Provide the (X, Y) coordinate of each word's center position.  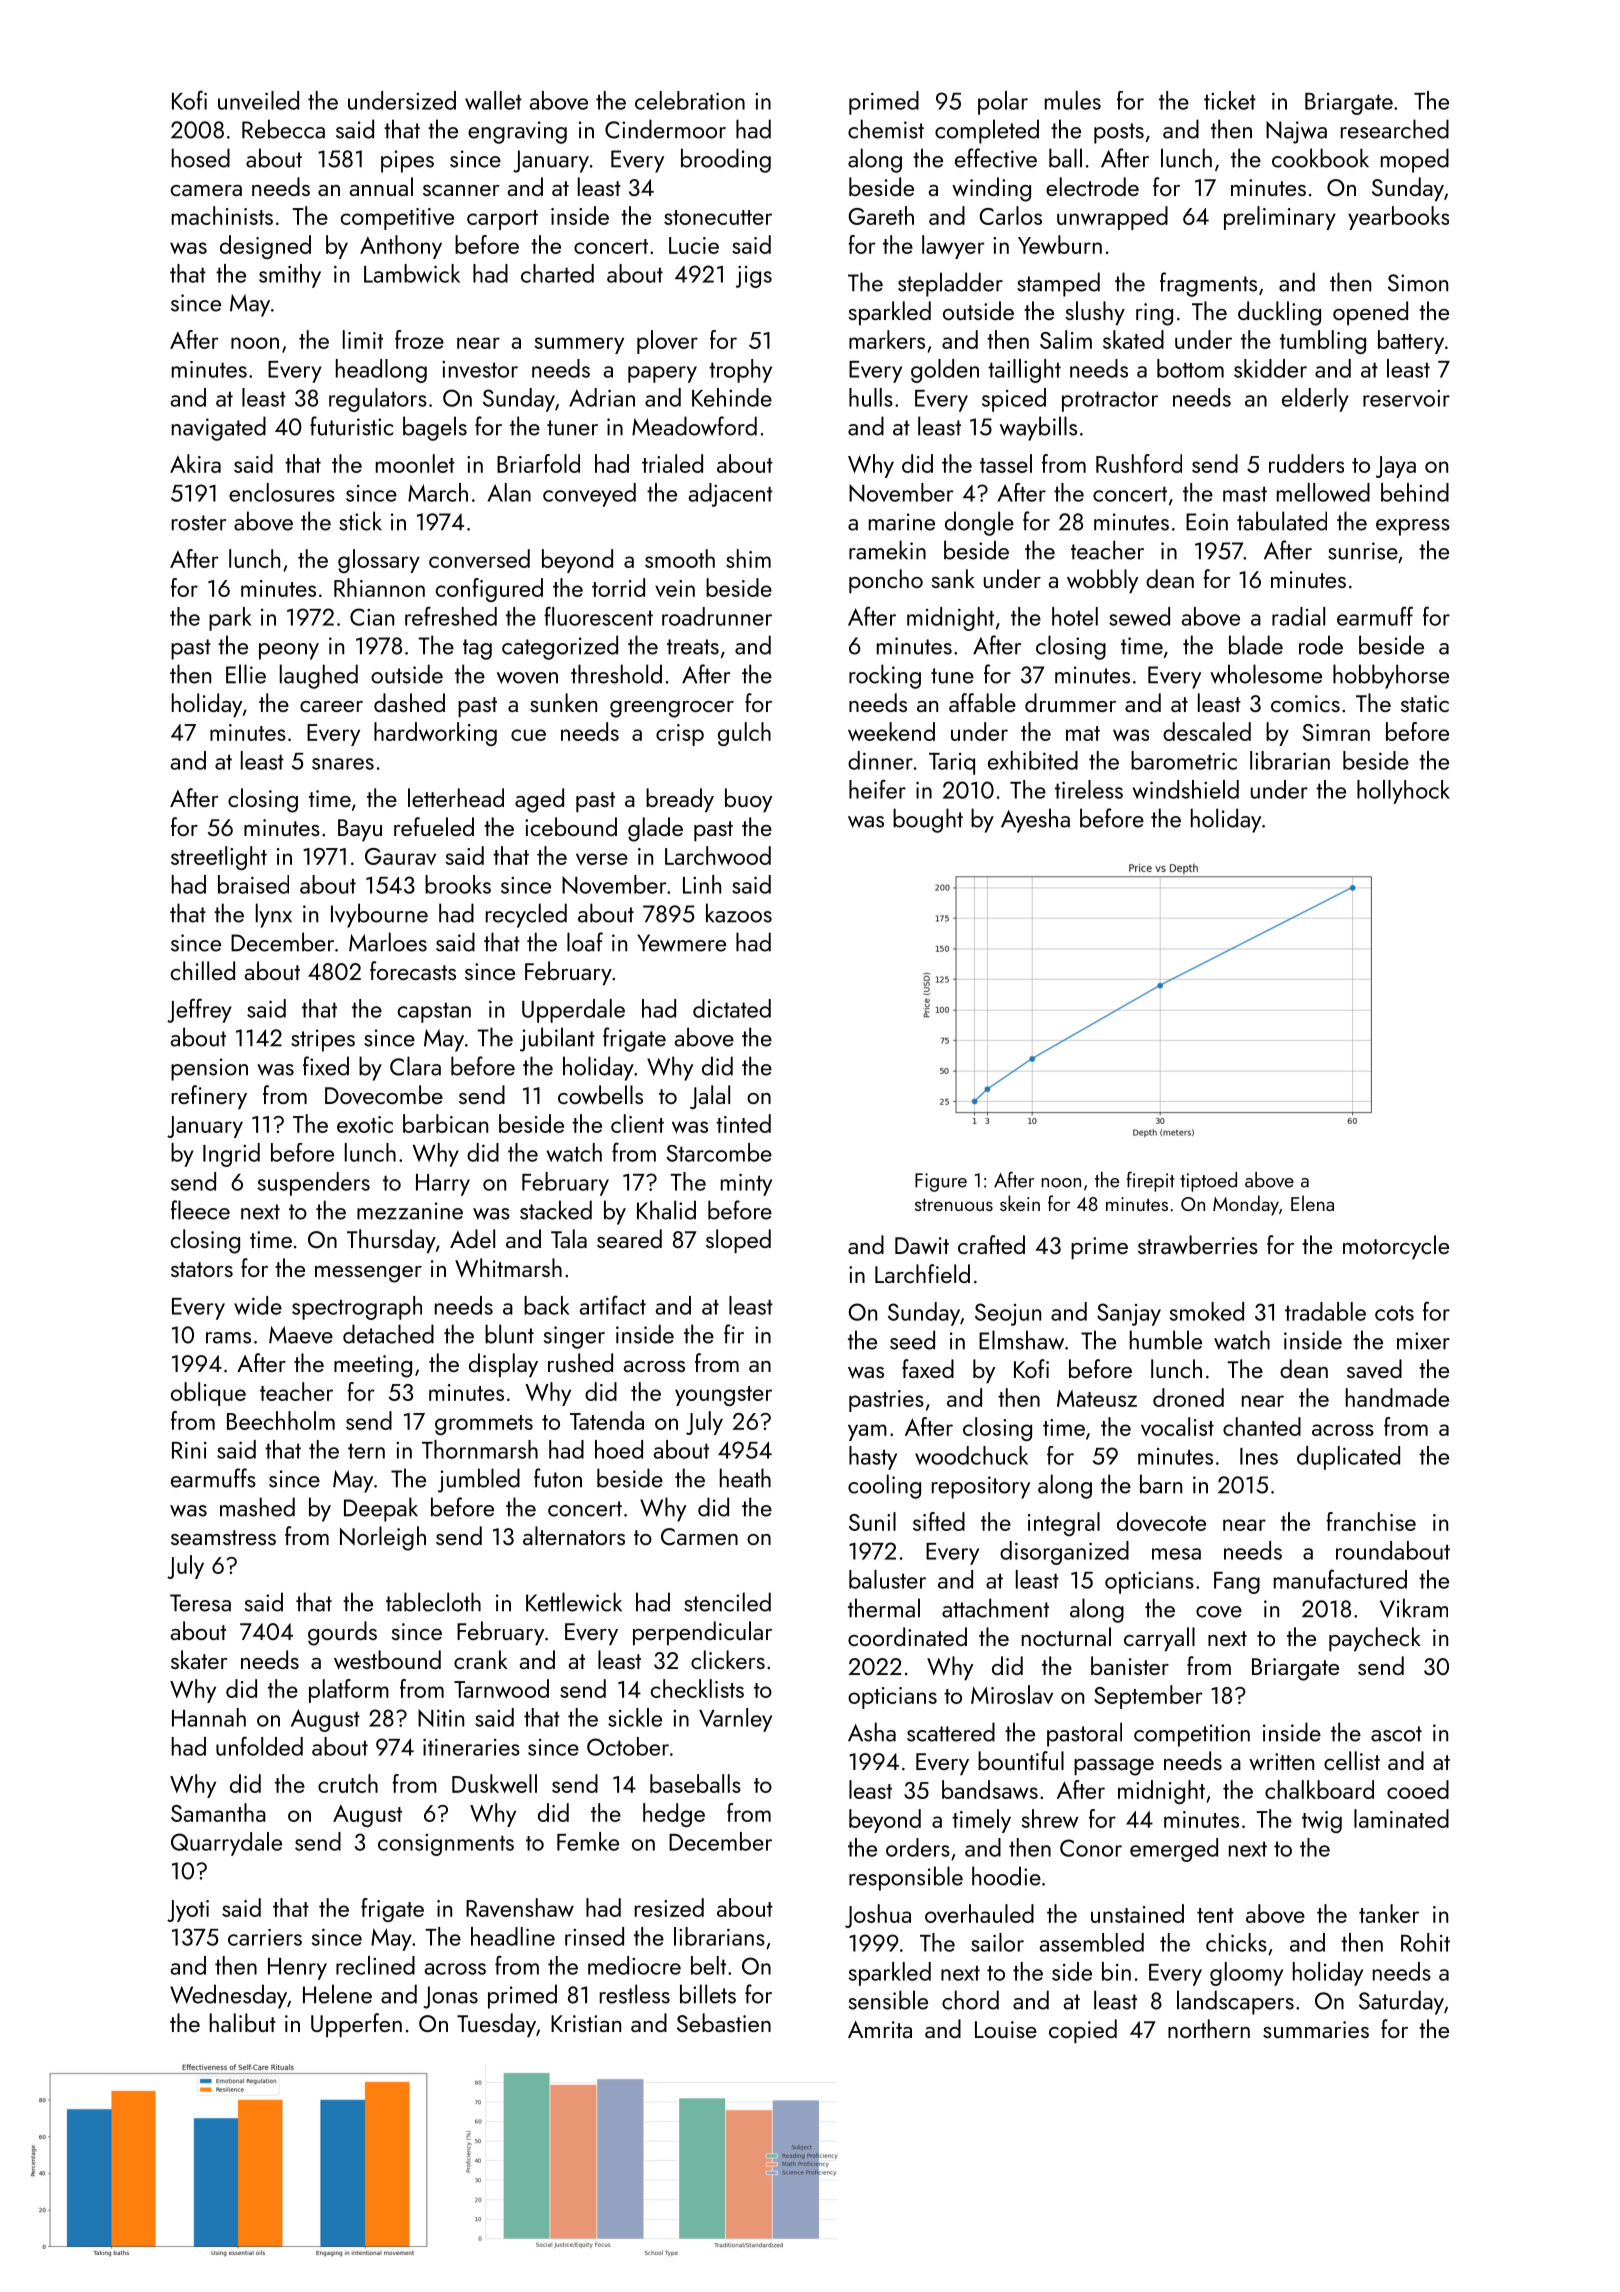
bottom (1190, 368)
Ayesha (1035, 820)
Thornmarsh (480, 1449)
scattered (951, 1732)
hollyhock (1403, 792)
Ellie (246, 674)
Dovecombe (384, 1095)
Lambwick (412, 273)
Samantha (218, 1812)
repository (981, 1487)
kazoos (739, 913)
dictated (732, 1008)
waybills (1038, 428)
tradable (1325, 1311)
